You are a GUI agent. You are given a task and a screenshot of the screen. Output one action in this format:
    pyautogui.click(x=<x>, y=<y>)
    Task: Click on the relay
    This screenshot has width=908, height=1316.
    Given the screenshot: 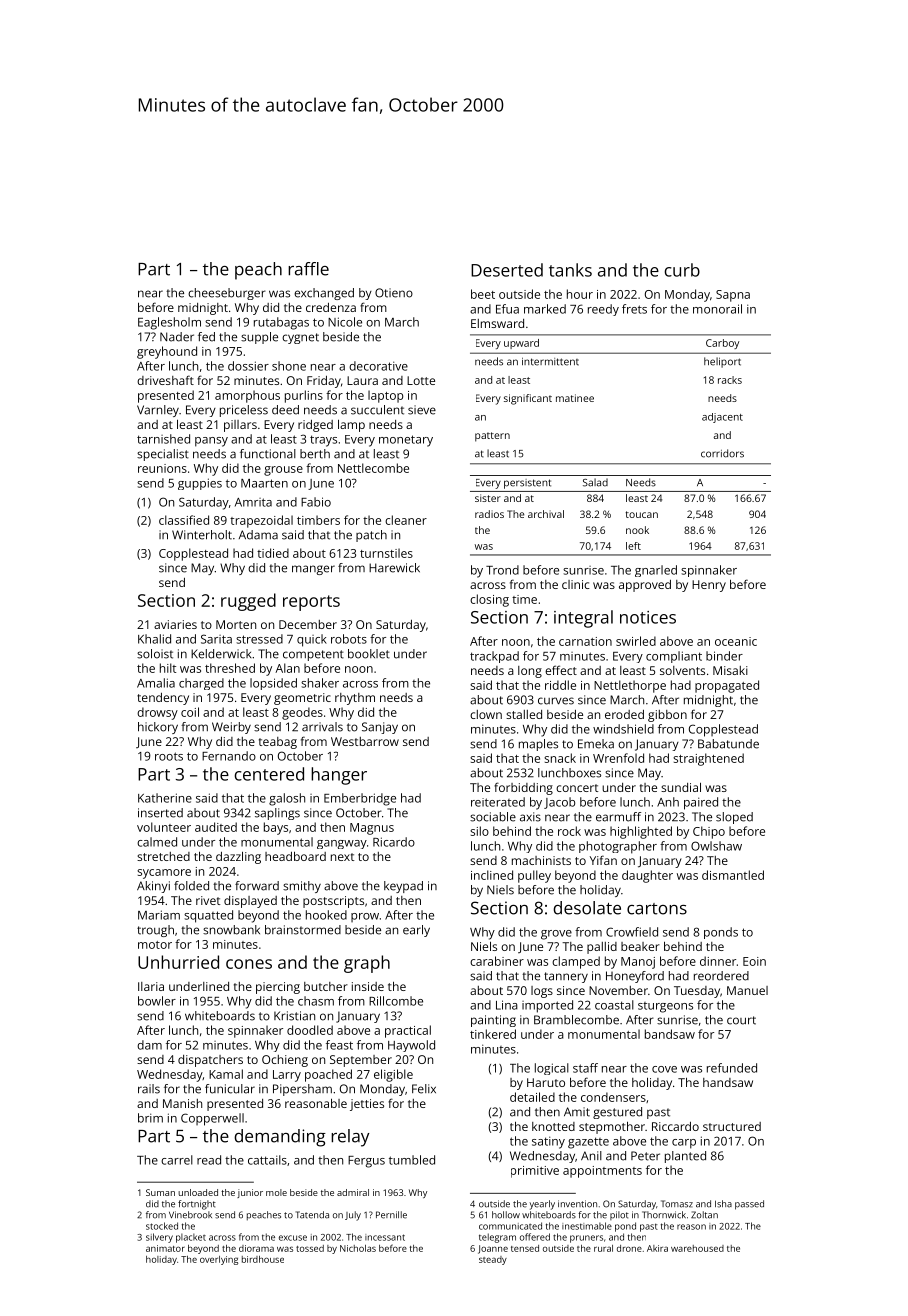 What is the action you would take?
    pyautogui.click(x=350, y=1138)
